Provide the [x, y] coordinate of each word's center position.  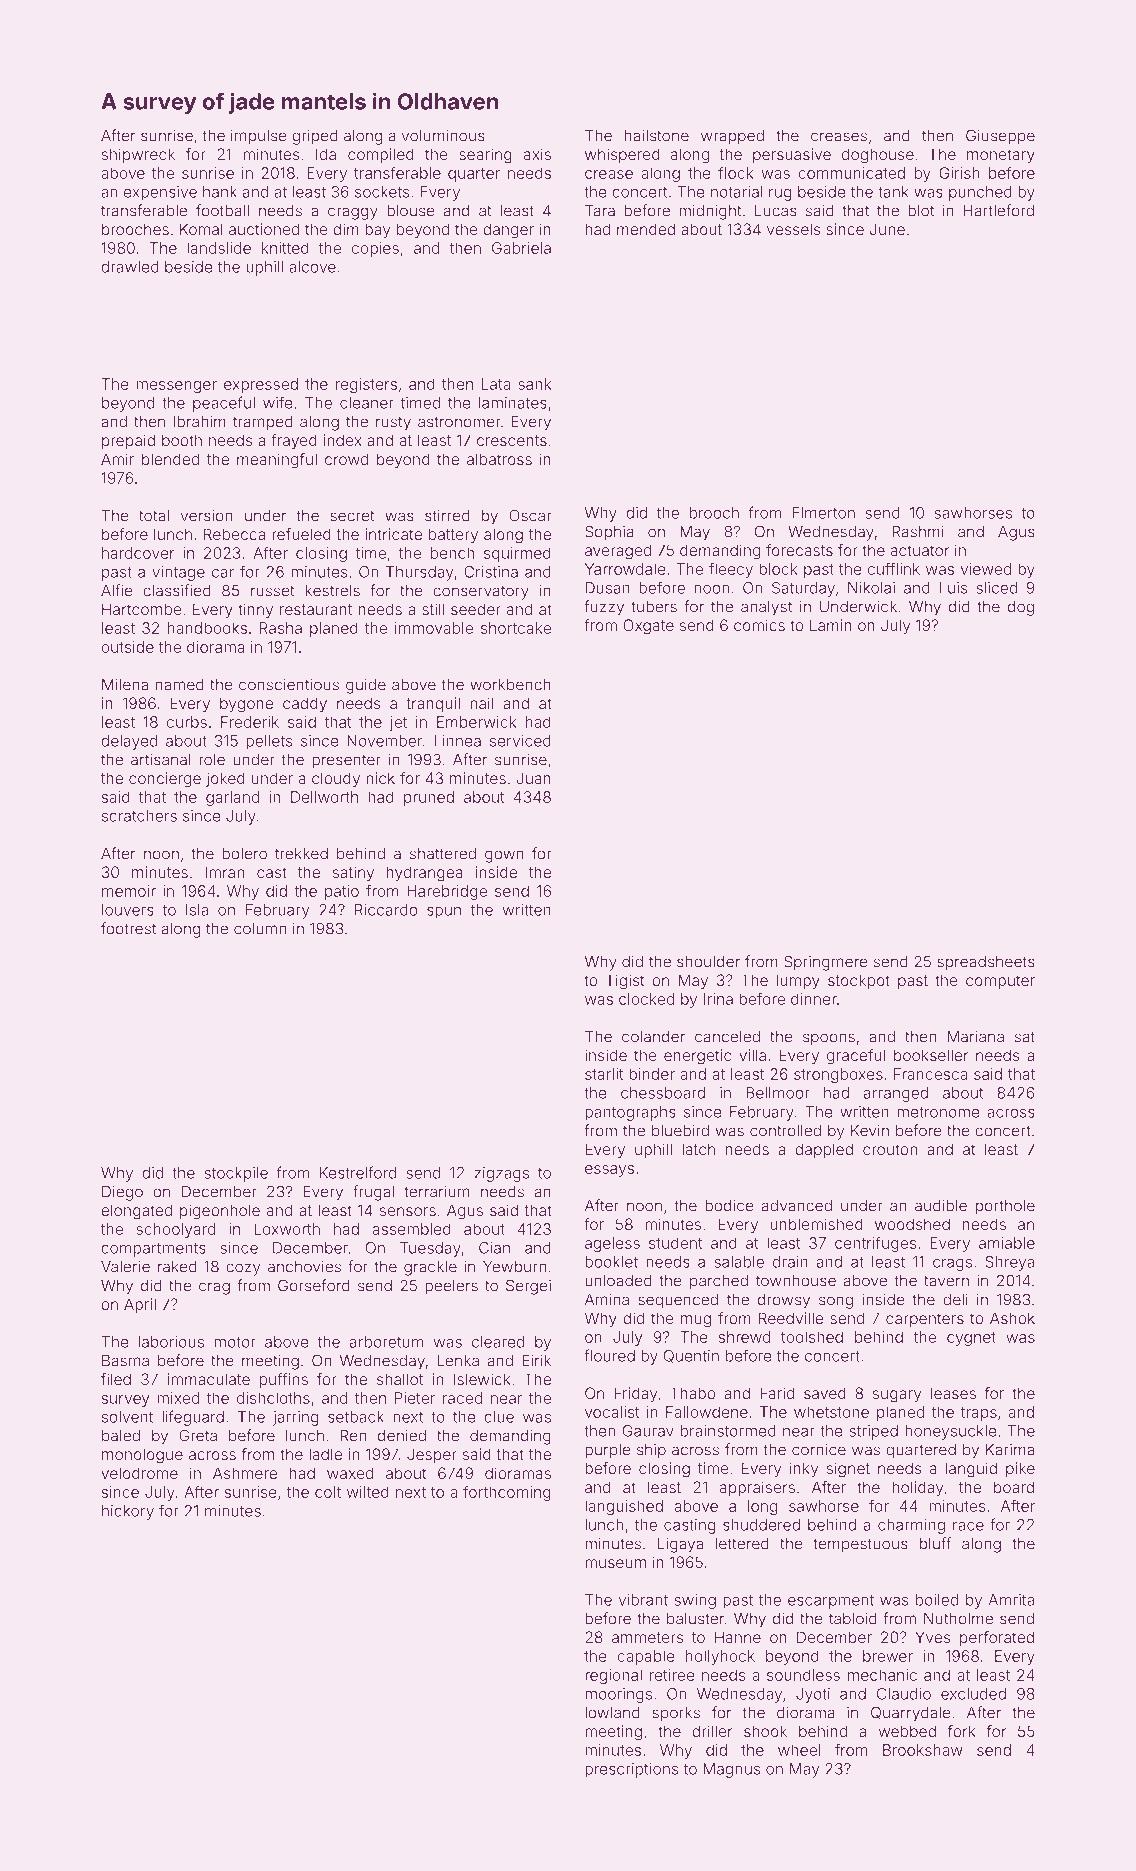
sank [534, 384]
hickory [128, 1512]
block [778, 569]
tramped [263, 423]
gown [504, 856]
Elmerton [823, 513]
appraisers [757, 1488]
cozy [243, 1269]
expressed [261, 385]
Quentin [691, 1356]
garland [232, 798]
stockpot [859, 981]
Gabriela [521, 248]
